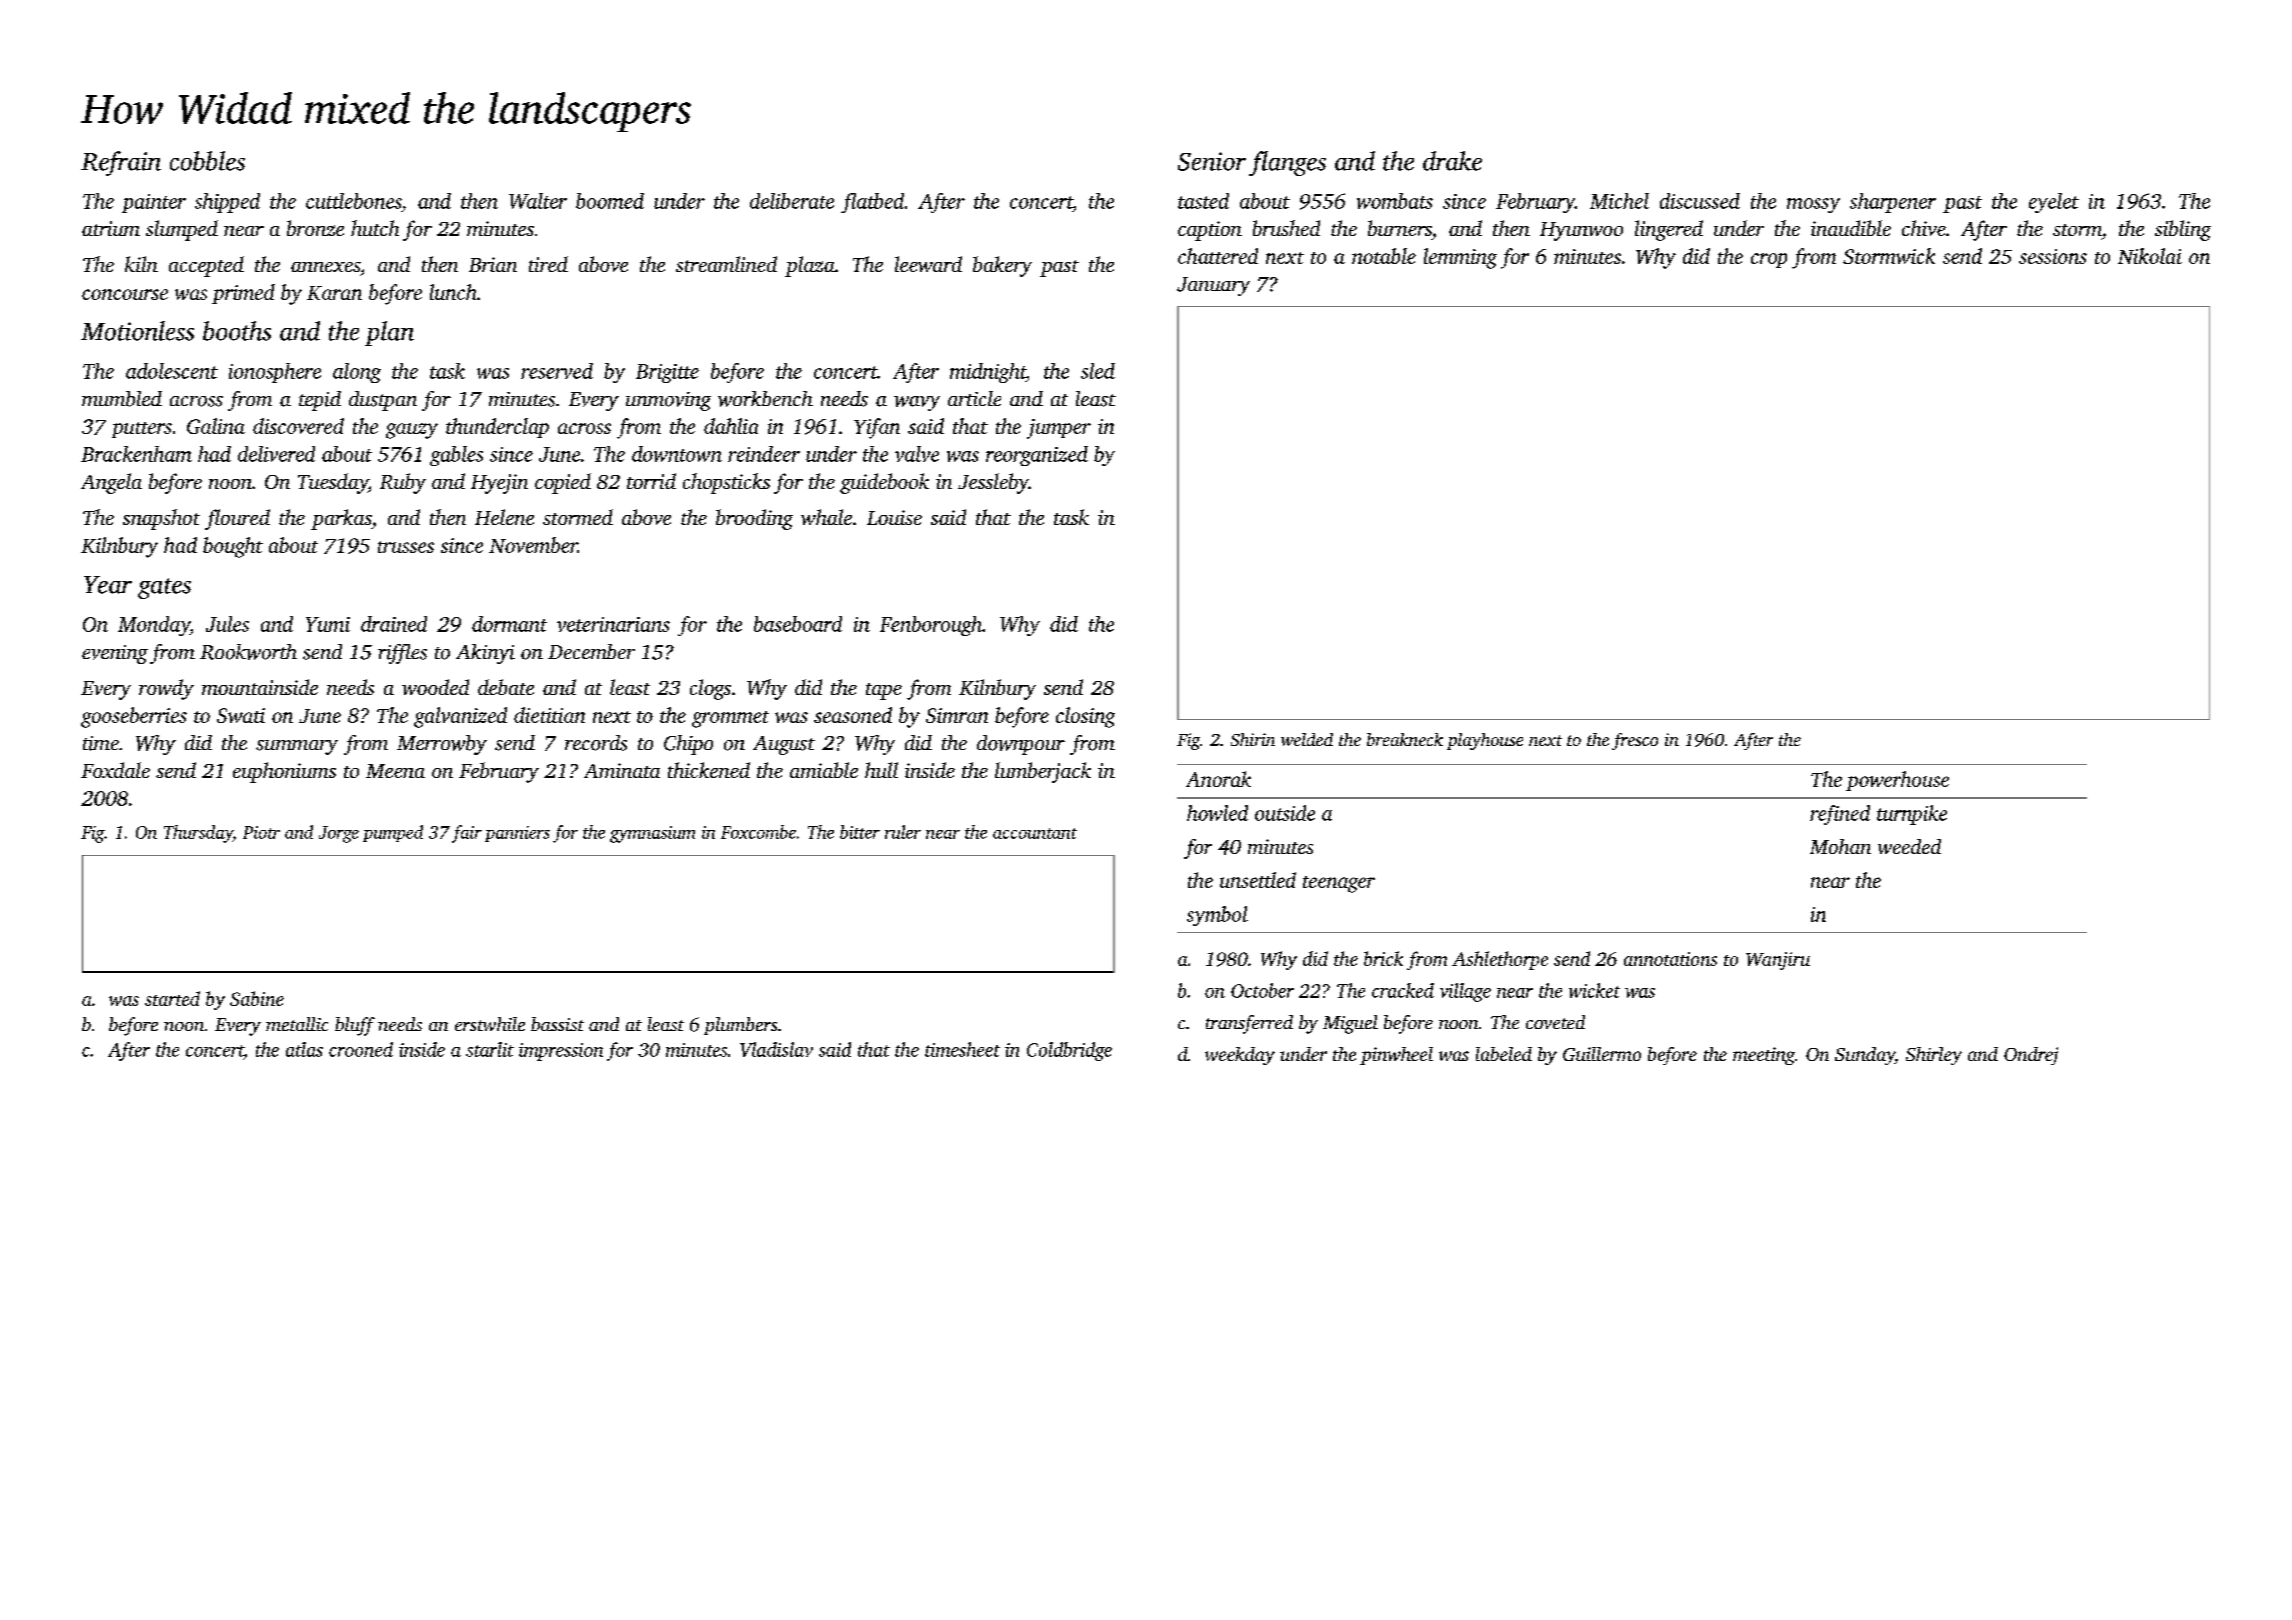 The height and width of the screenshot is (1620, 2292). What do you see at coordinates (1764, 1056) in the screenshot?
I see `meeting` at bounding box center [1764, 1056].
